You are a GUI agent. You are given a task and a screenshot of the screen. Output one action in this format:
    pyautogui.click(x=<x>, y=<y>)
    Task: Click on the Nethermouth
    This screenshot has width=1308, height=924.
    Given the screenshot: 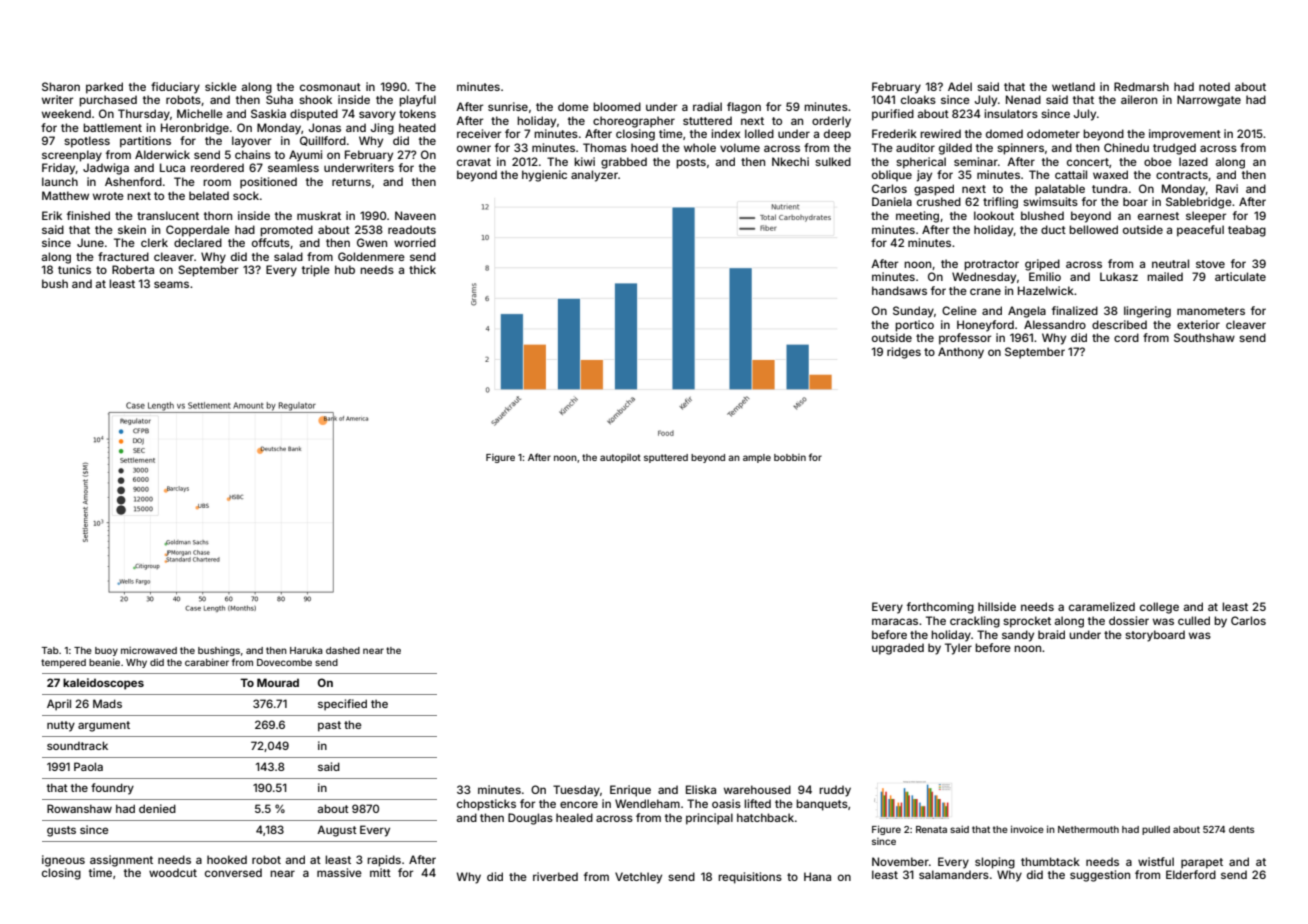 What is the action you would take?
    pyautogui.click(x=1088, y=829)
